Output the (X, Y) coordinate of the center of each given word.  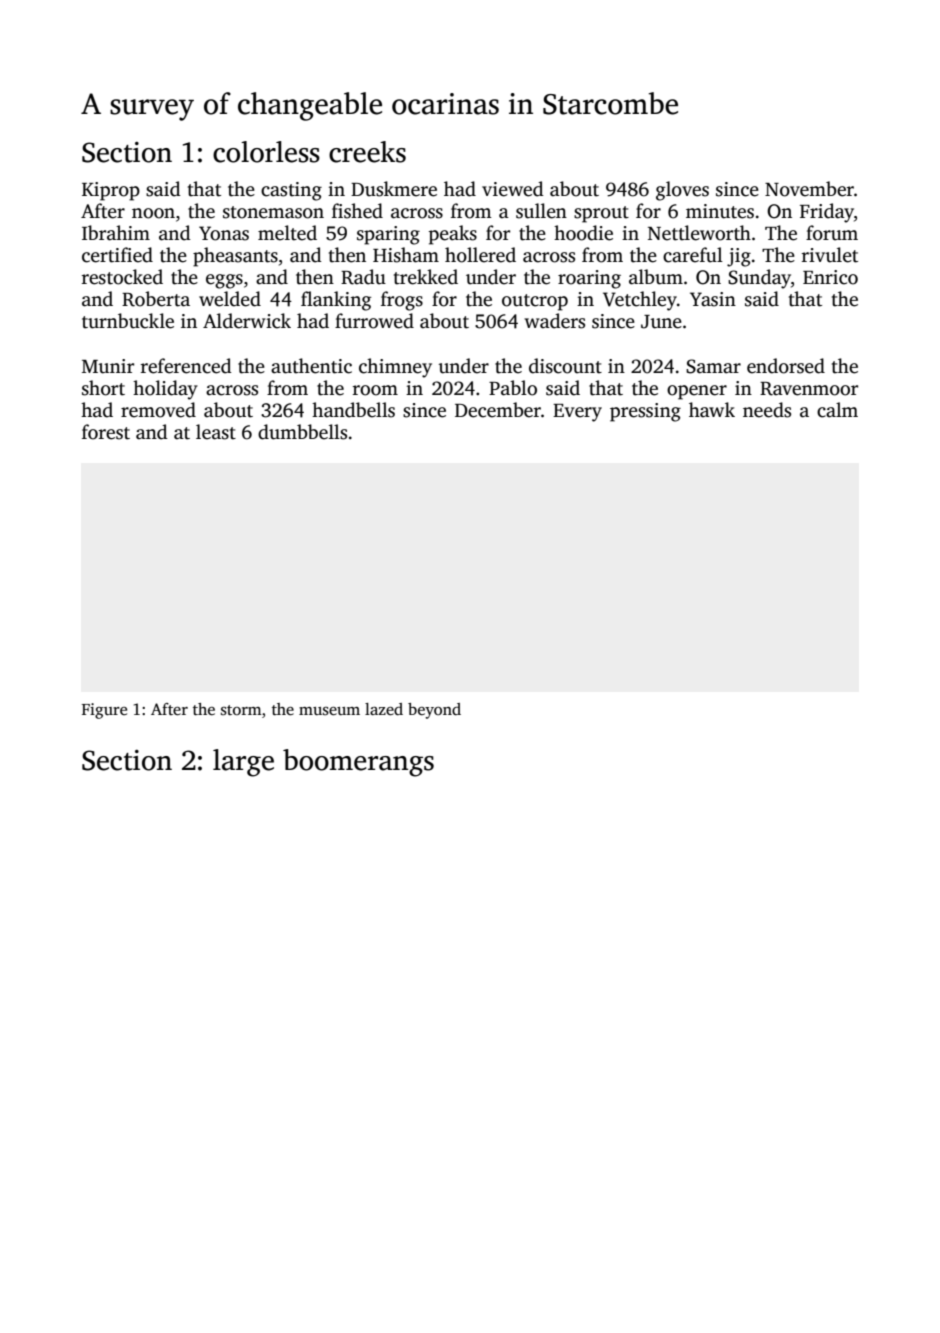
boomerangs (358, 763)
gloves (682, 191)
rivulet (830, 255)
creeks (367, 152)
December (498, 410)
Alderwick (247, 321)
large (243, 763)
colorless (266, 152)
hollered (480, 255)
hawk (712, 410)
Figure (104, 711)
